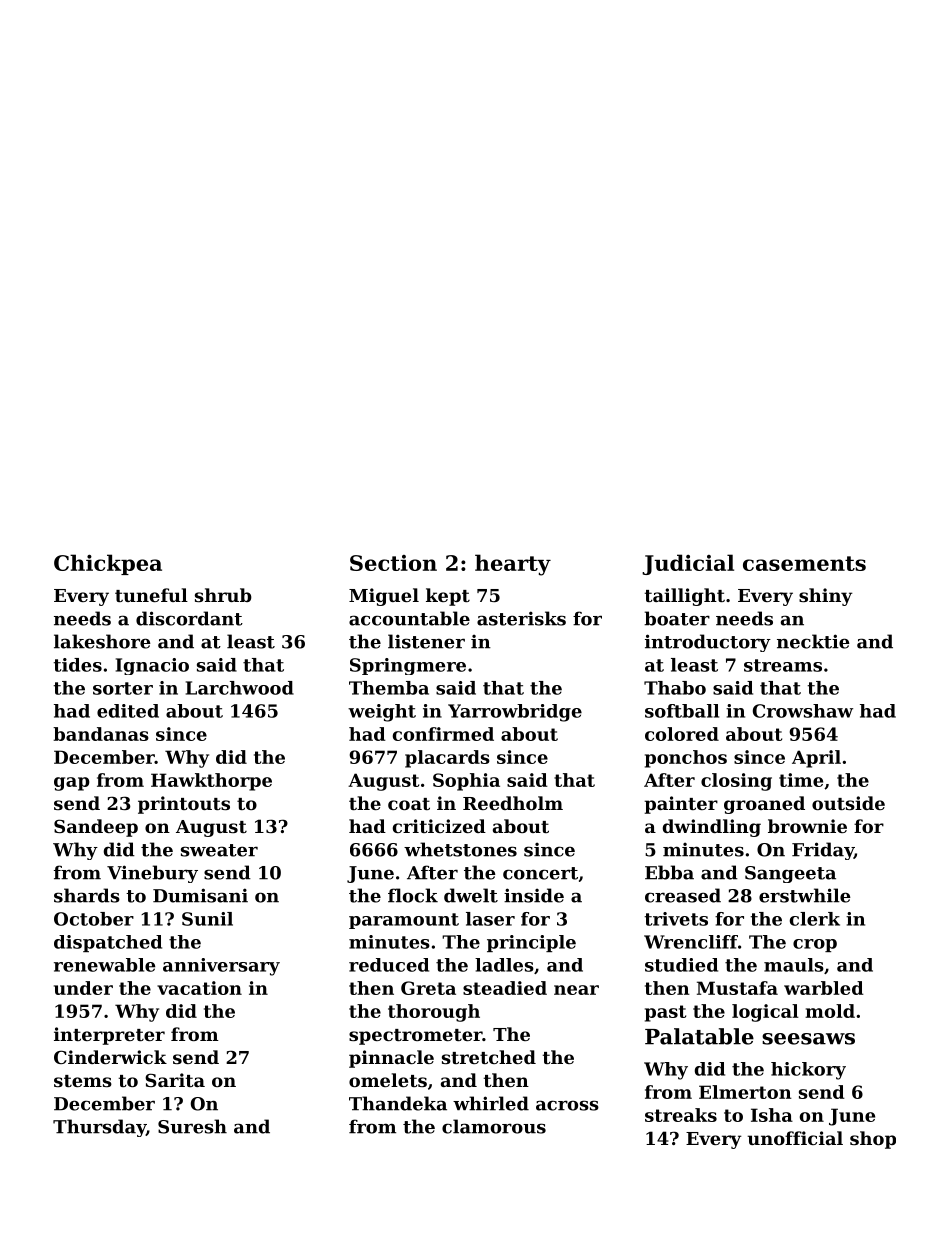 Image resolution: width=952 pixels, height=1233 pixels. I want to click on Suresh, so click(192, 1126).
